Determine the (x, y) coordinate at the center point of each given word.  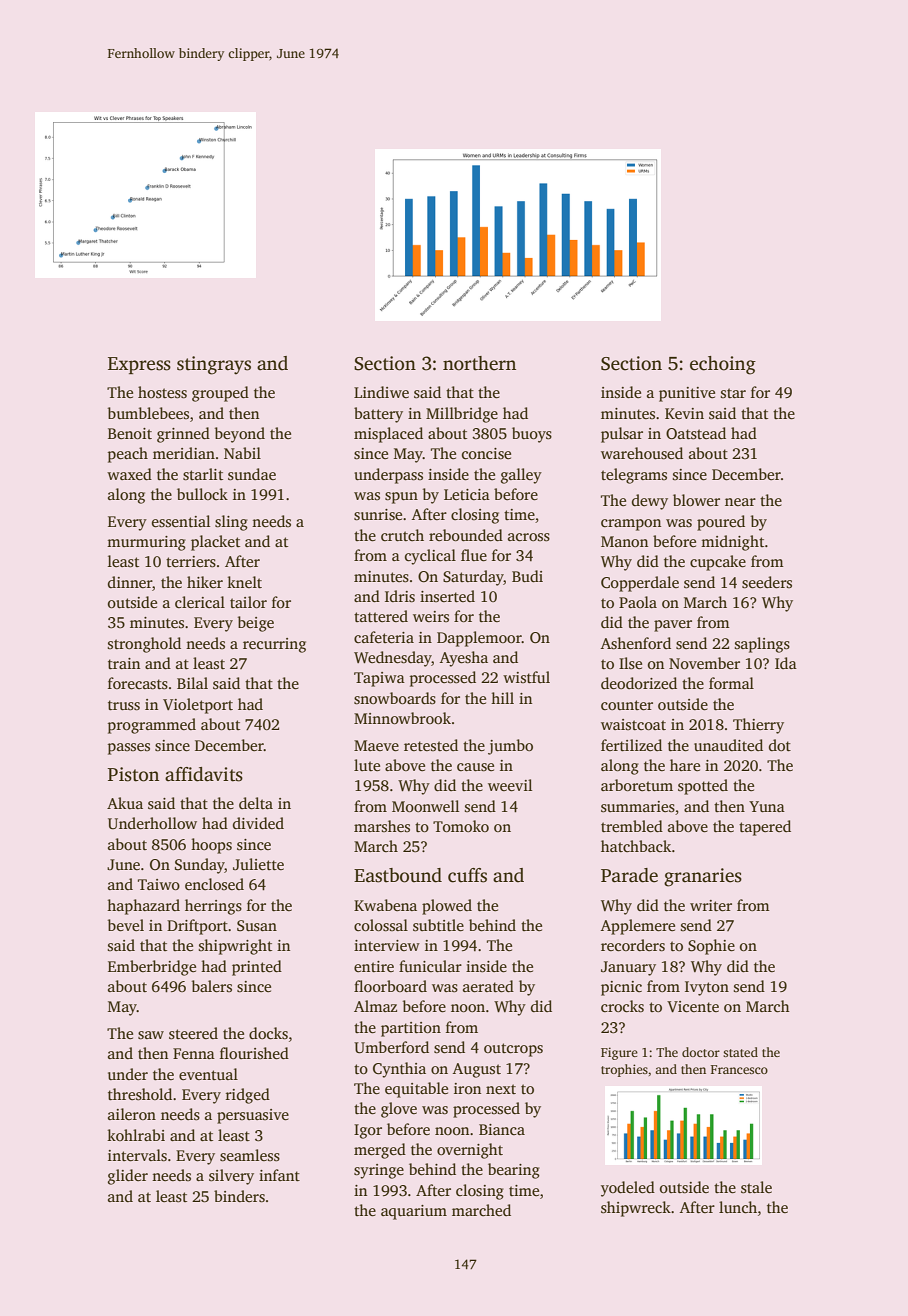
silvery (231, 1177)
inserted (447, 596)
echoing (723, 365)
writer (711, 905)
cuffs (467, 875)
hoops (211, 846)
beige (256, 624)
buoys (532, 435)
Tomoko (461, 826)
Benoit (130, 433)
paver (673, 626)
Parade (629, 875)
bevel (126, 925)
